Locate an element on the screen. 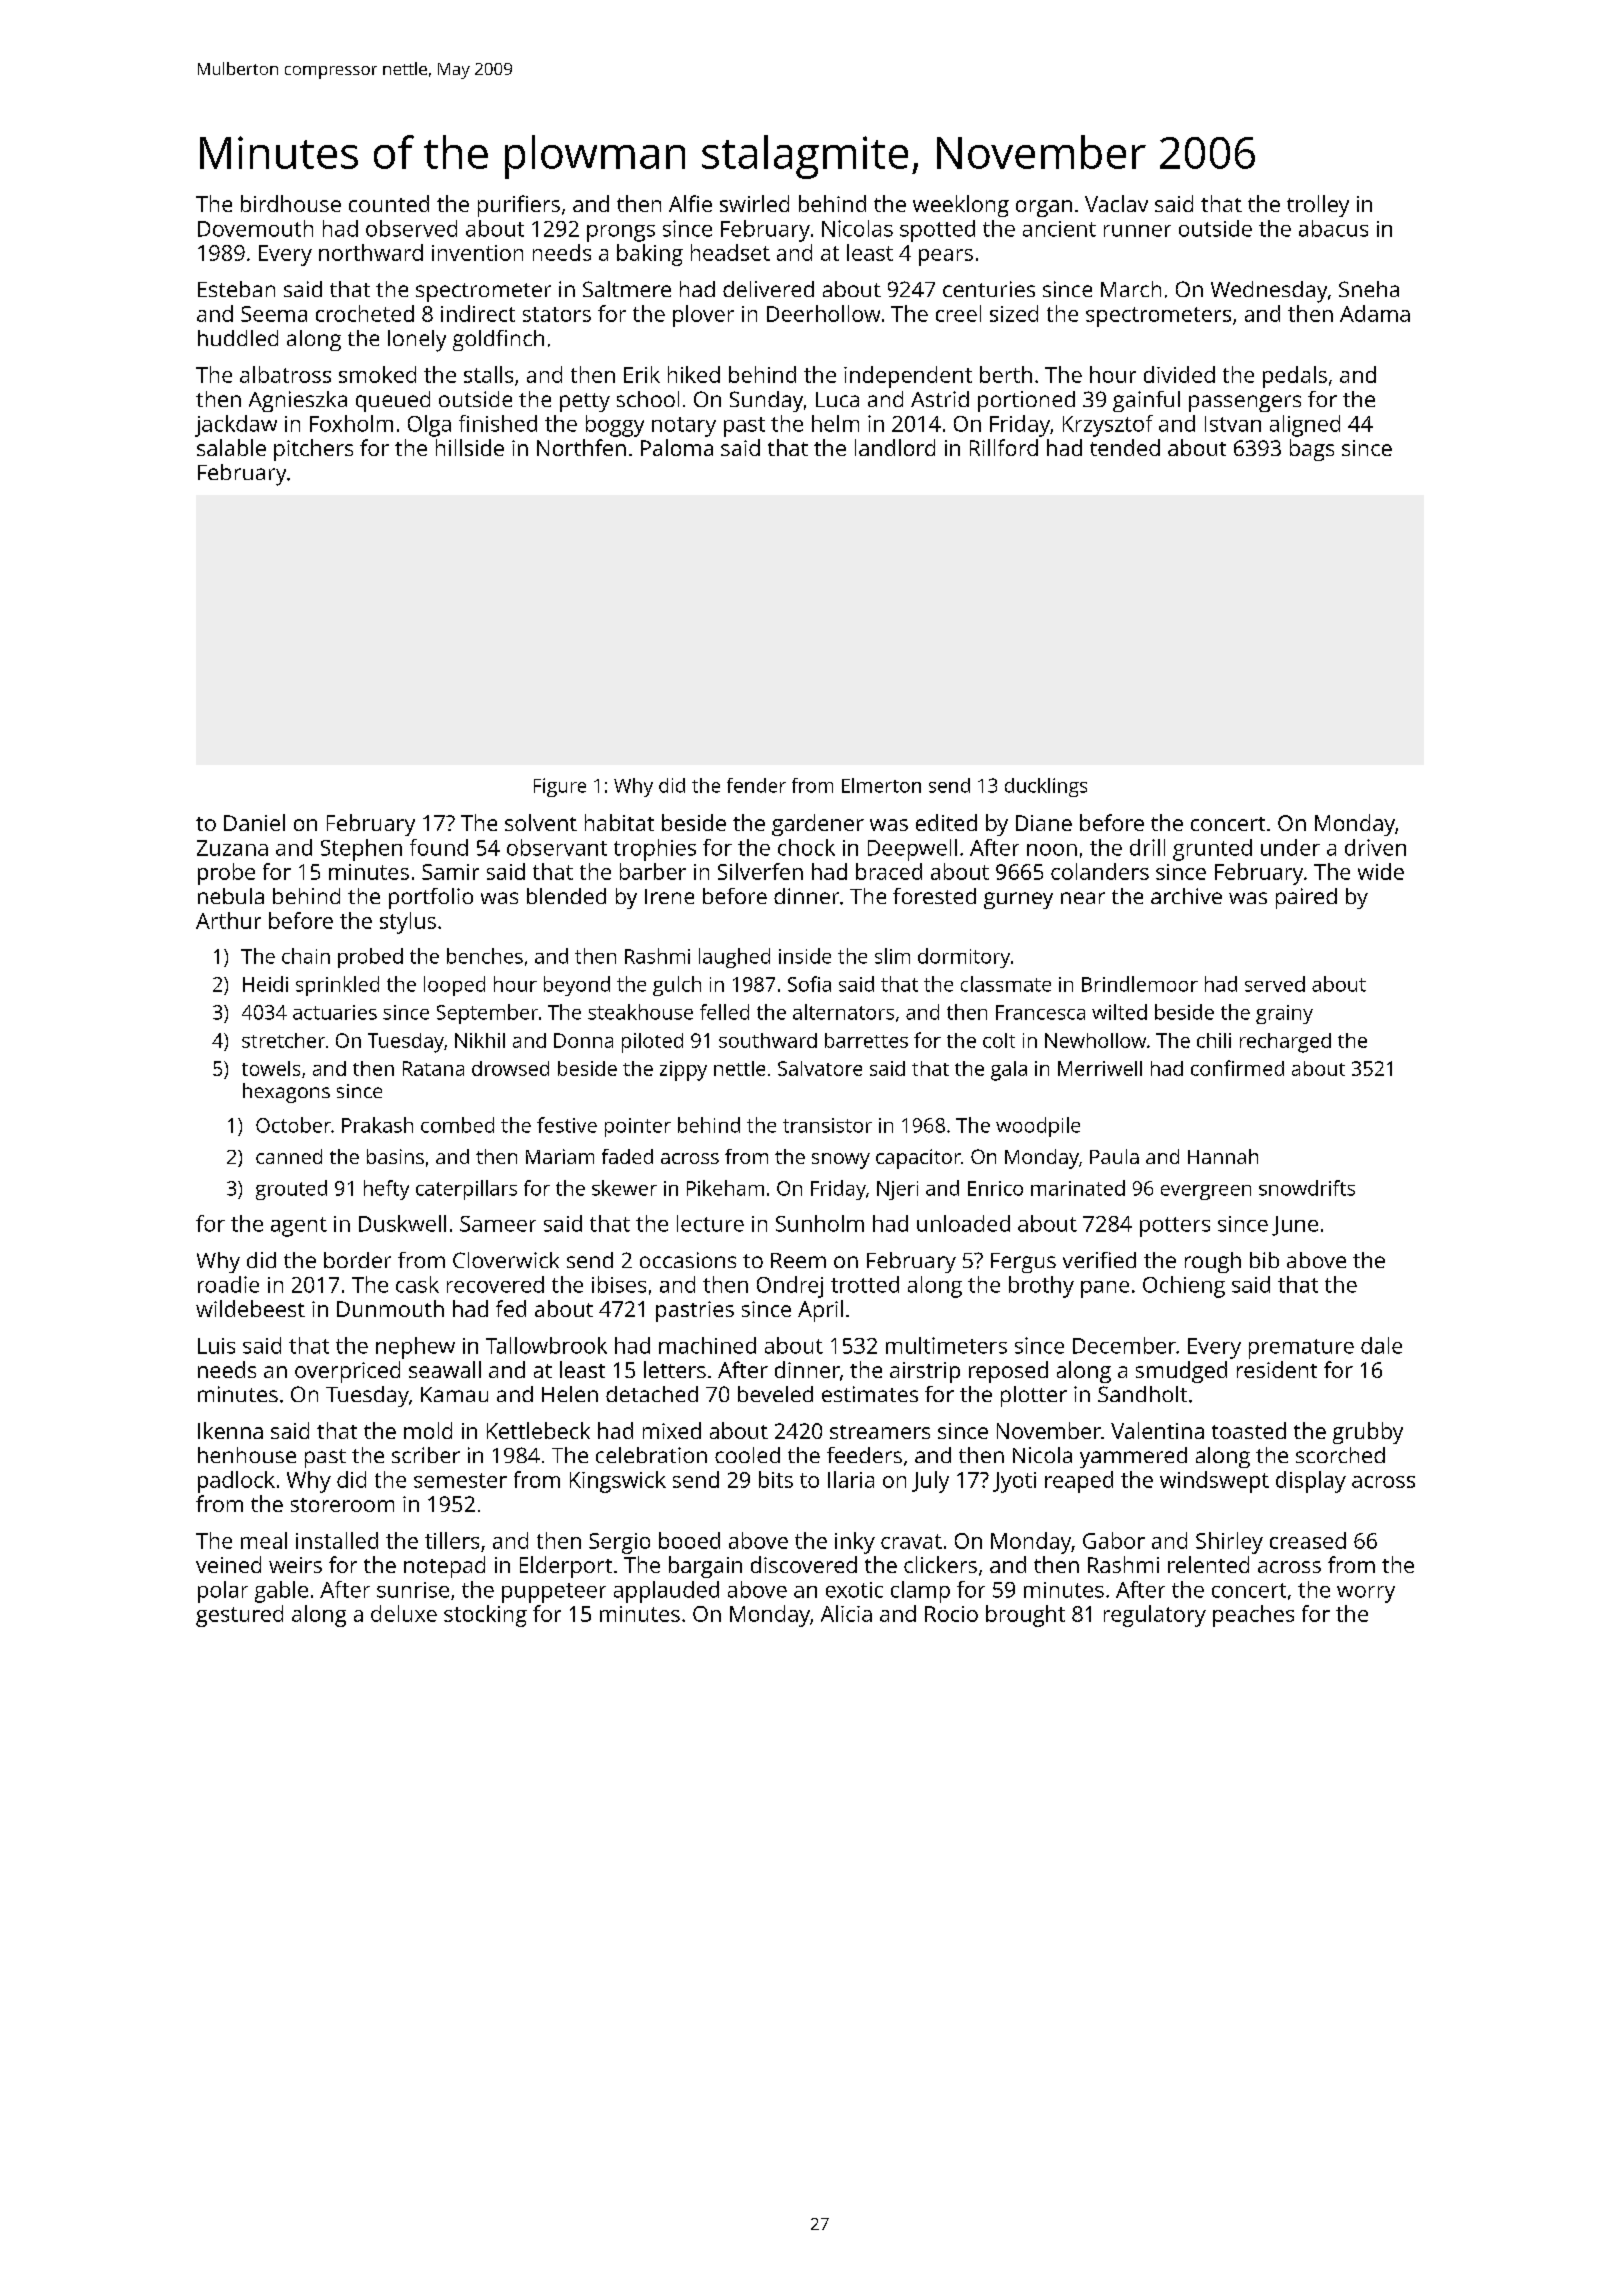 Image resolution: width=1620 pixels, height=2292 pixels. exotic is located at coordinates (854, 1590).
